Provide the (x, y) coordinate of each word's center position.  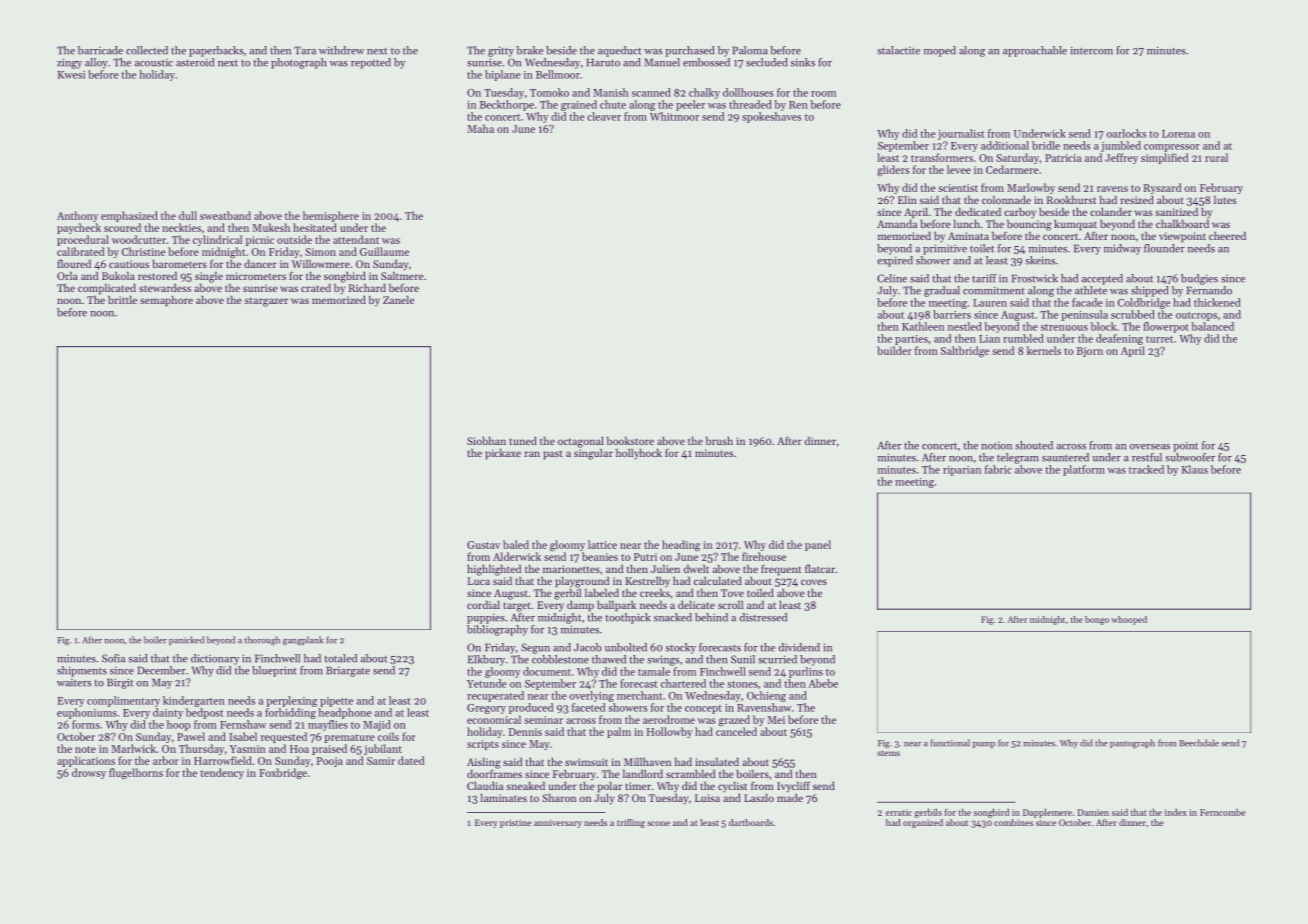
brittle (122, 300)
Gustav (483, 545)
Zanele (398, 300)
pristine (515, 823)
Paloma (750, 50)
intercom (1091, 50)
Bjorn (1090, 352)
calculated (718, 581)
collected (147, 50)
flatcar (820, 568)
